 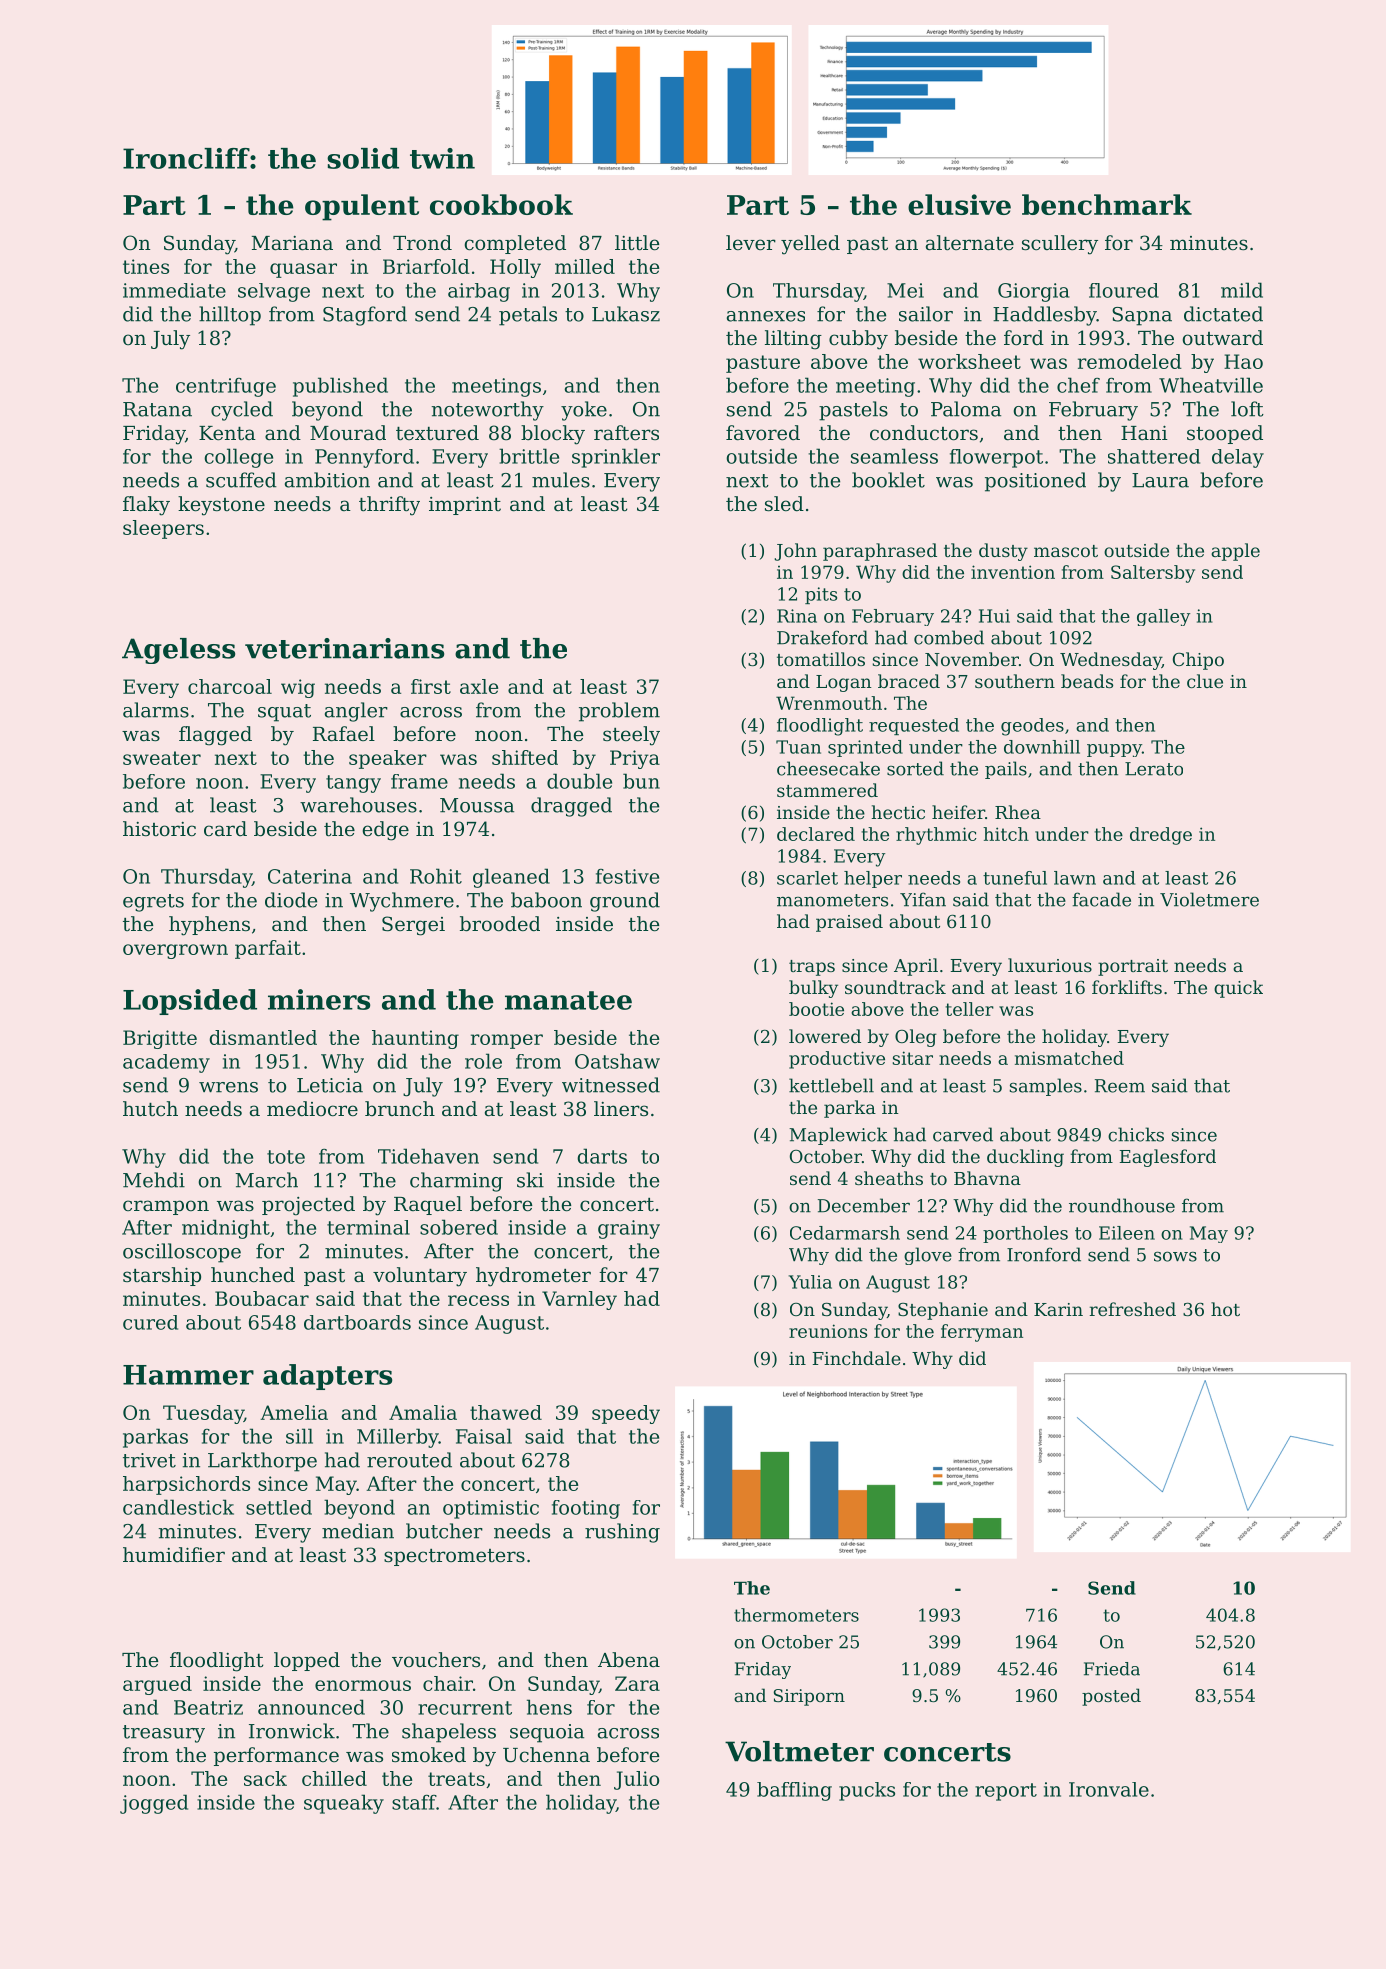 I want to click on opulent, so click(x=362, y=207).
